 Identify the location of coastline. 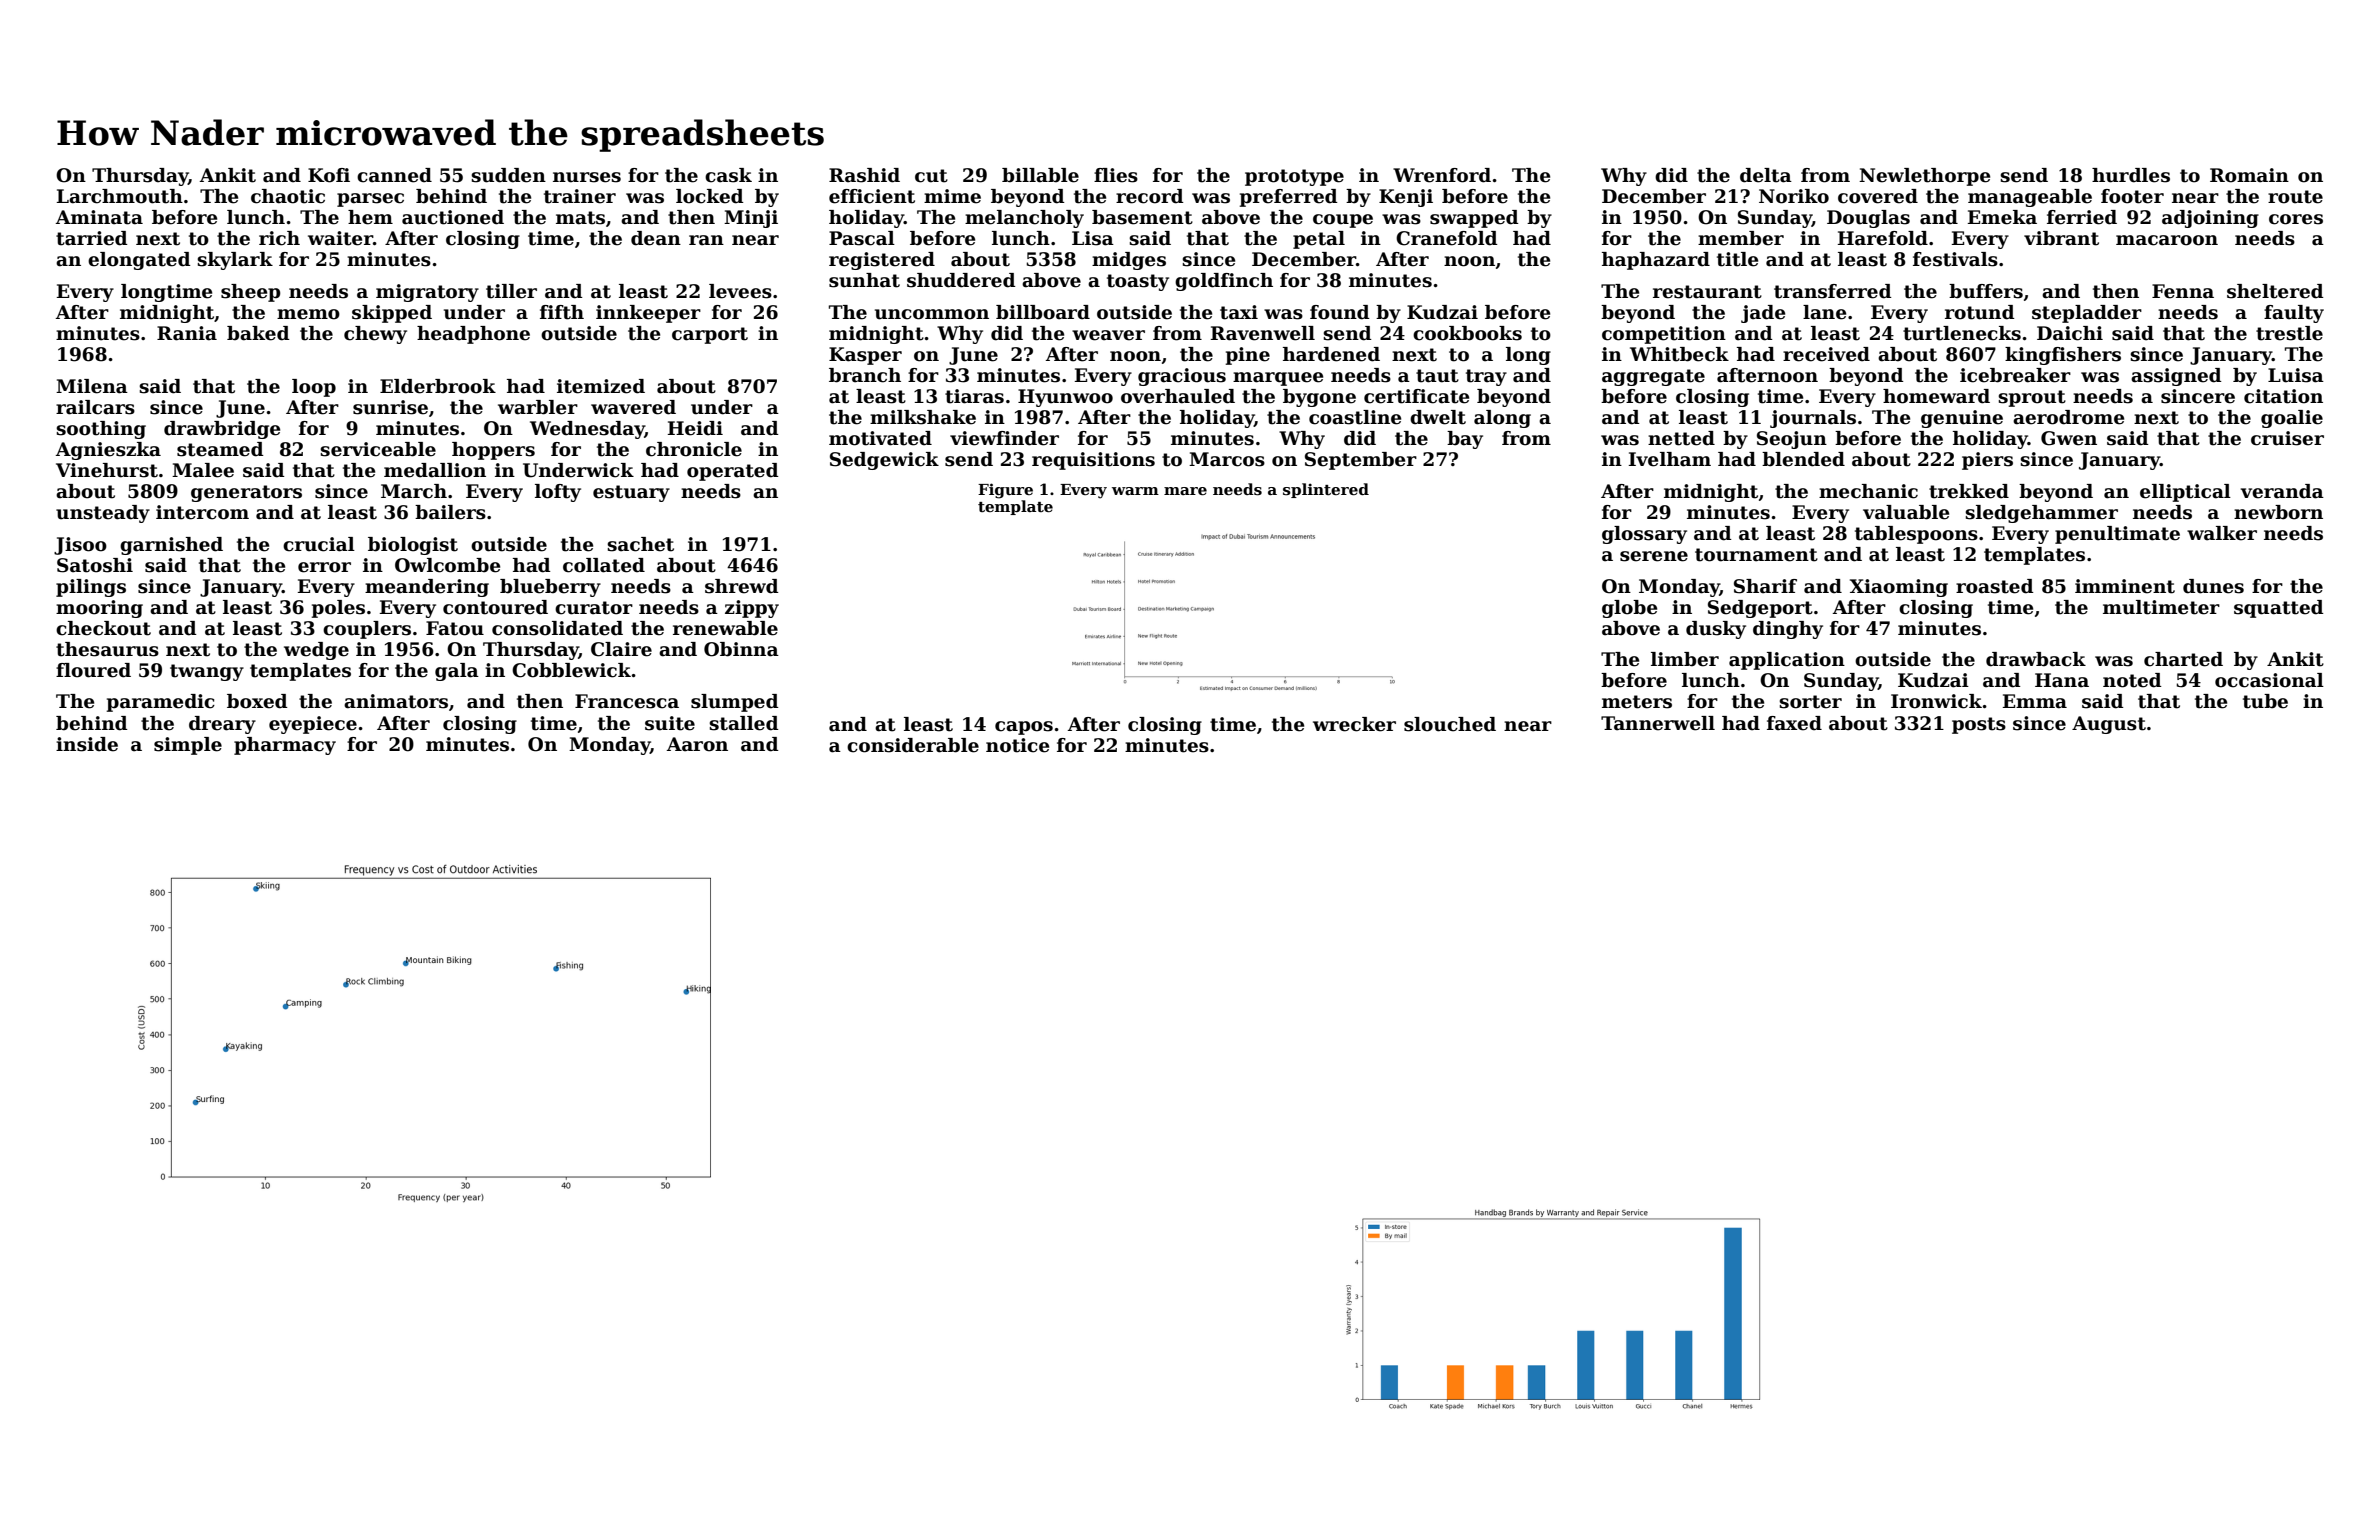
(1355, 417).
